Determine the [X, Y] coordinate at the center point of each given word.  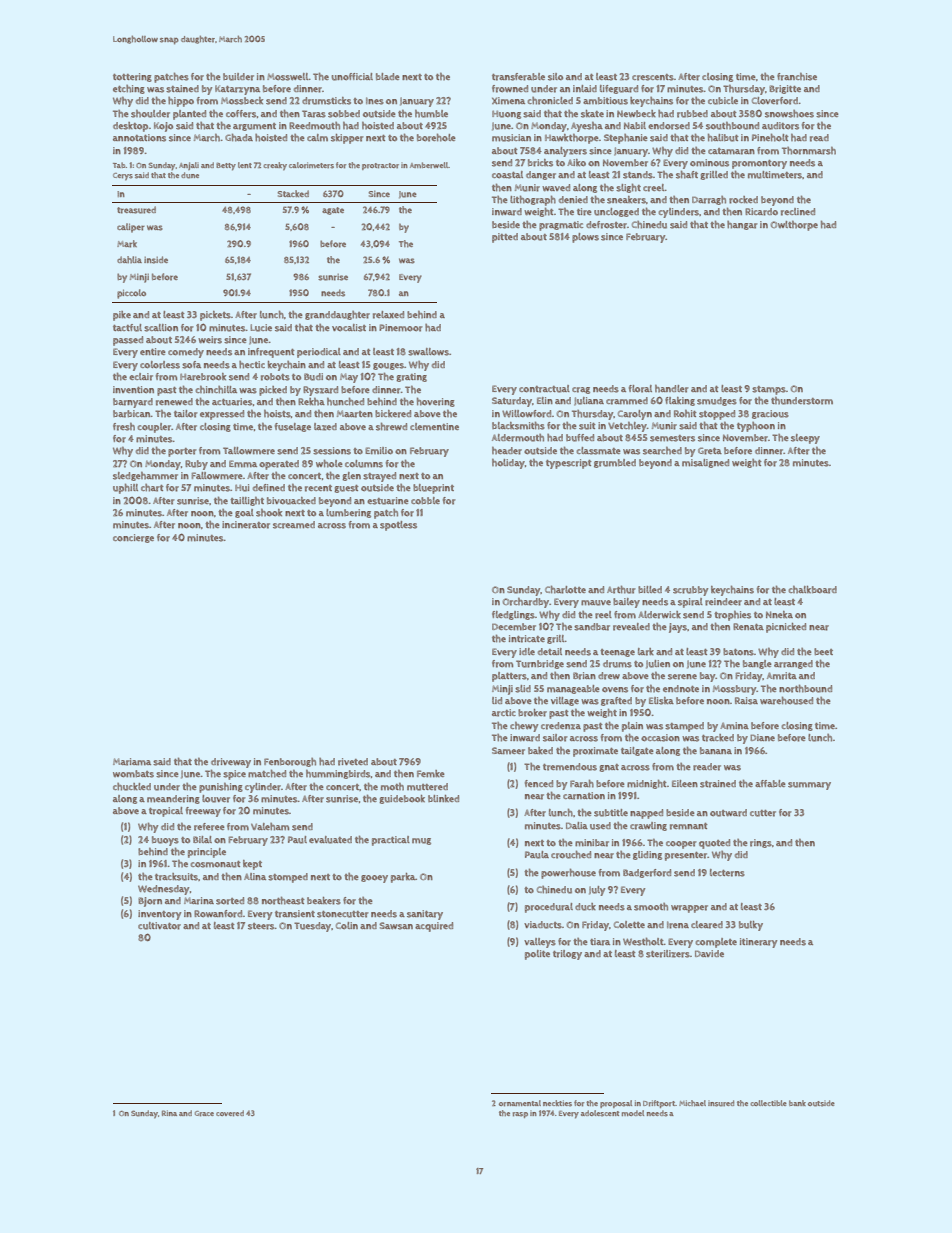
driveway [231, 763]
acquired [434, 927]
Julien [658, 664]
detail [550, 651]
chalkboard [813, 590]
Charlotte [565, 590]
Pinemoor [401, 328]
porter [182, 452]
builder [238, 77]
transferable [518, 77]
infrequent [271, 353]
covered [230, 1113]
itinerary [758, 943]
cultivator [159, 926]
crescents [653, 77]
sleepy [805, 439]
